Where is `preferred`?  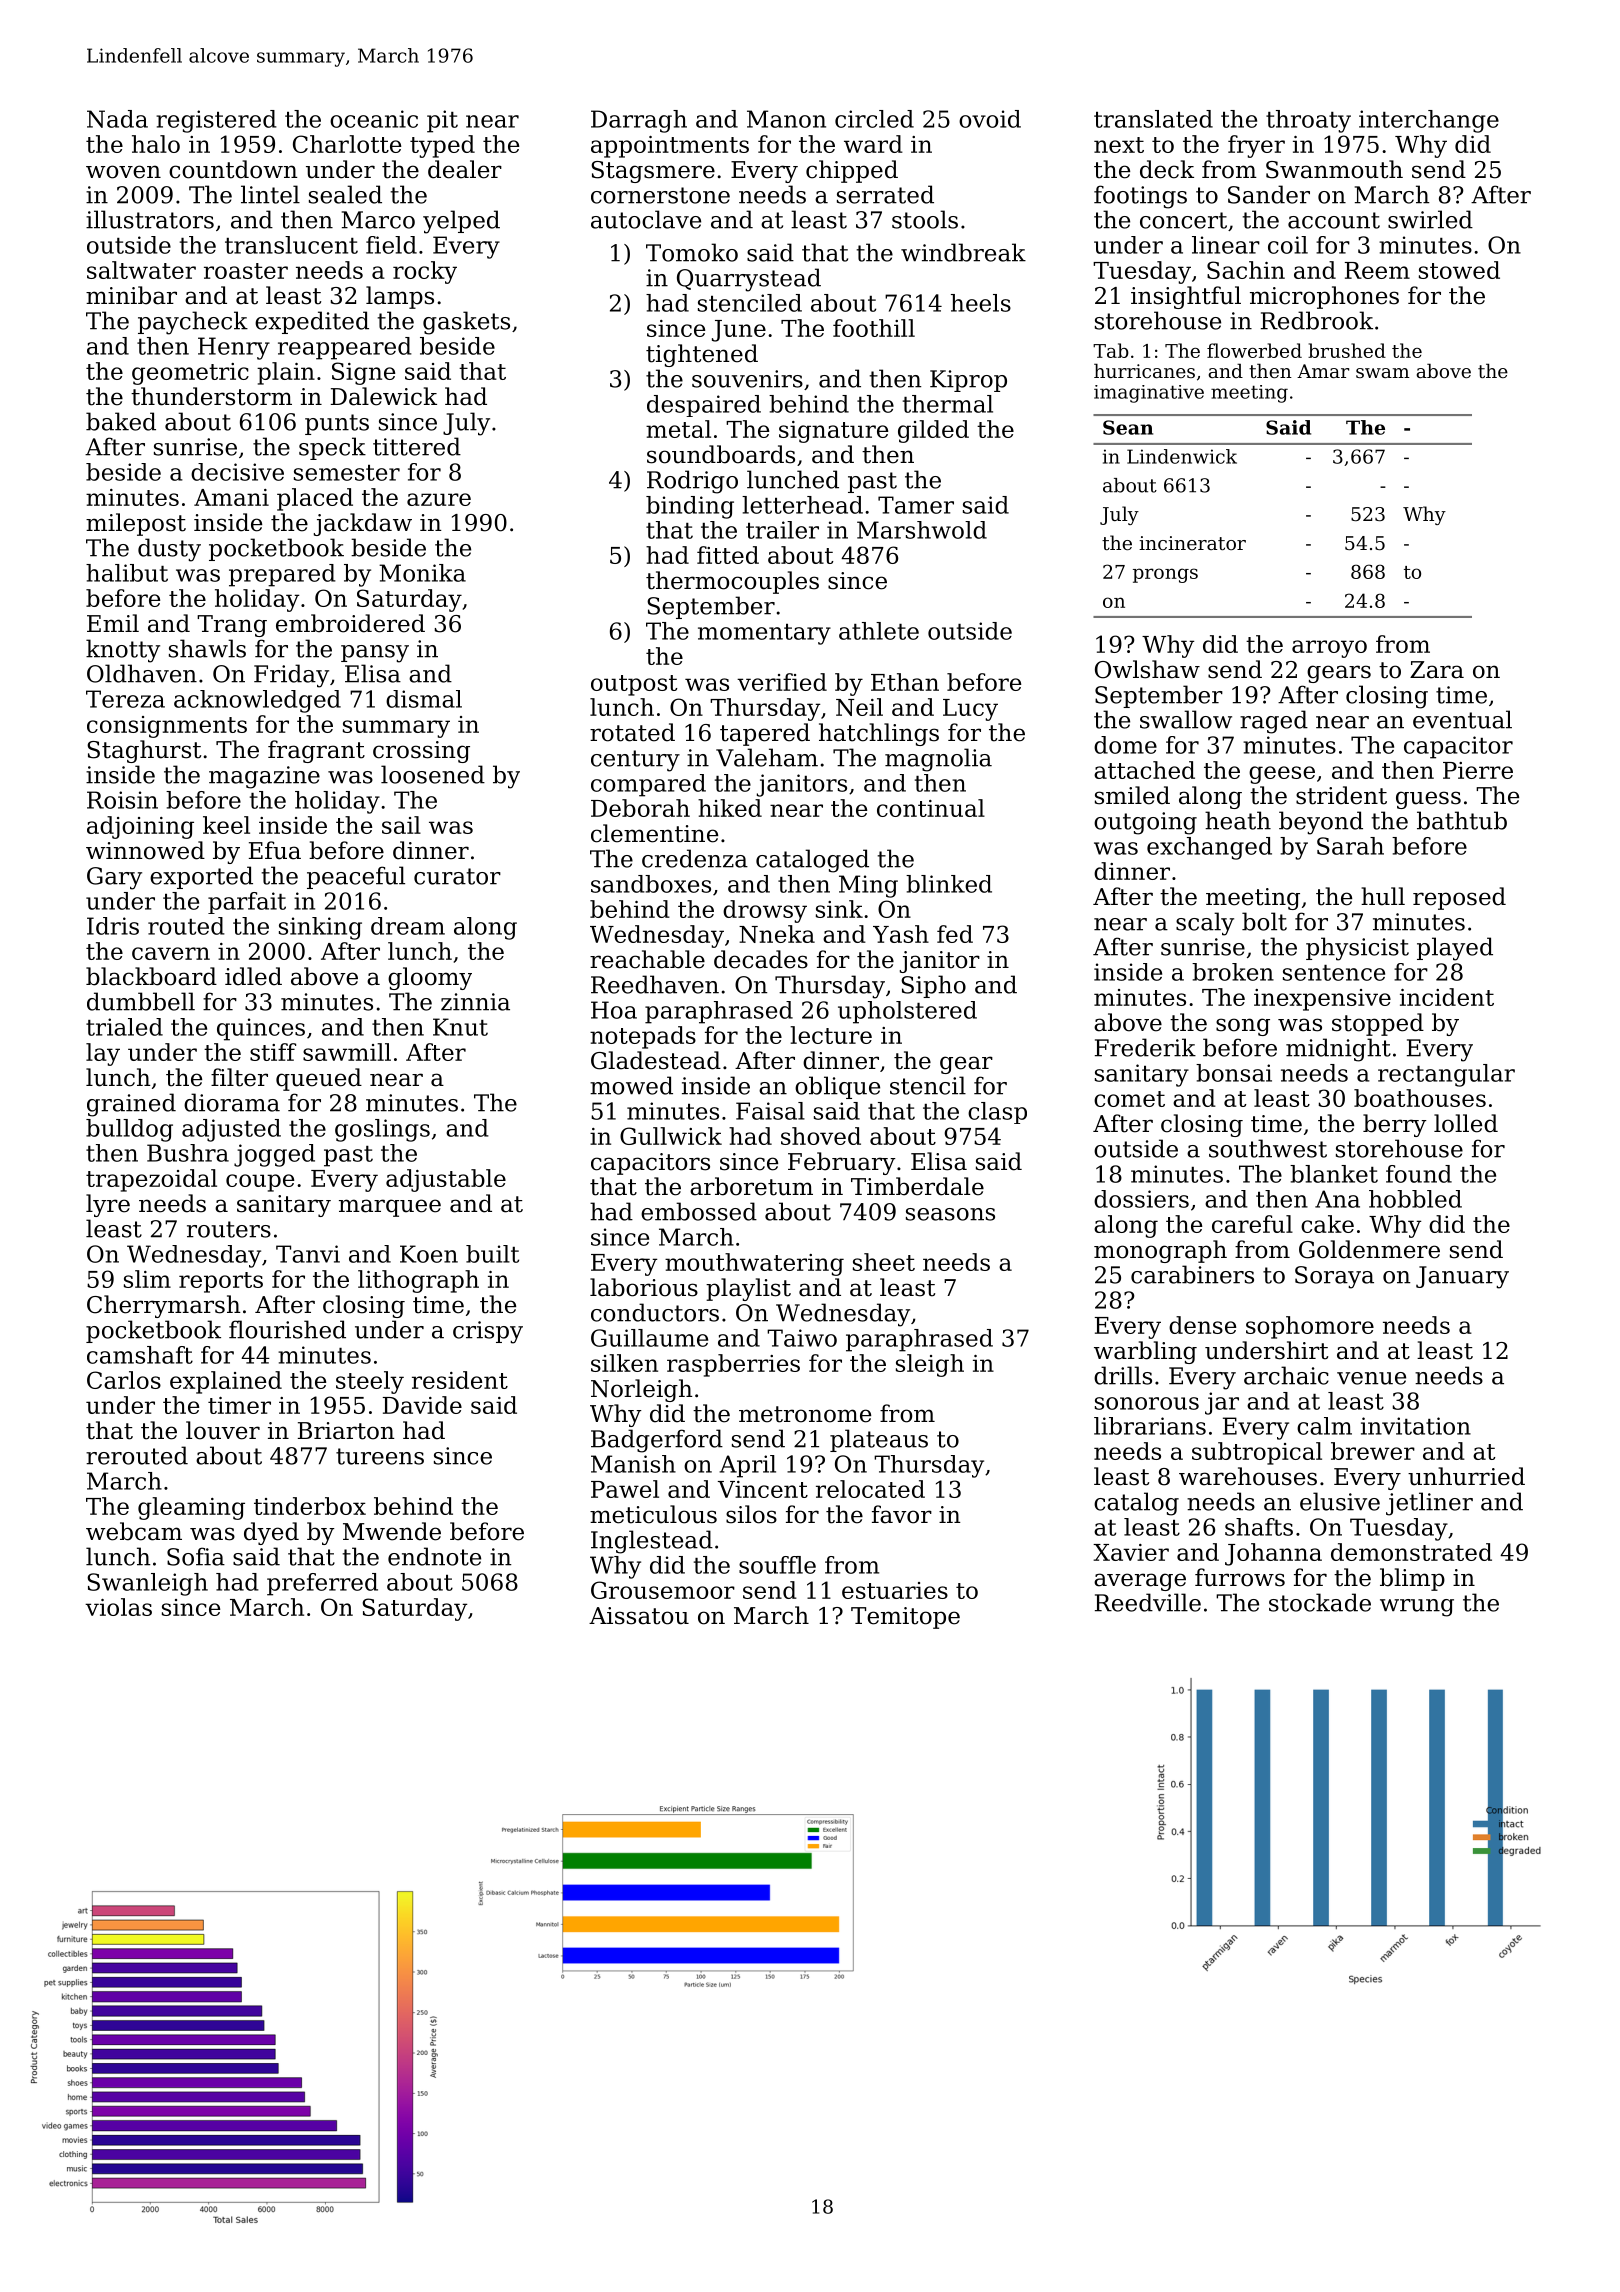 preferred is located at coordinates (322, 1584).
